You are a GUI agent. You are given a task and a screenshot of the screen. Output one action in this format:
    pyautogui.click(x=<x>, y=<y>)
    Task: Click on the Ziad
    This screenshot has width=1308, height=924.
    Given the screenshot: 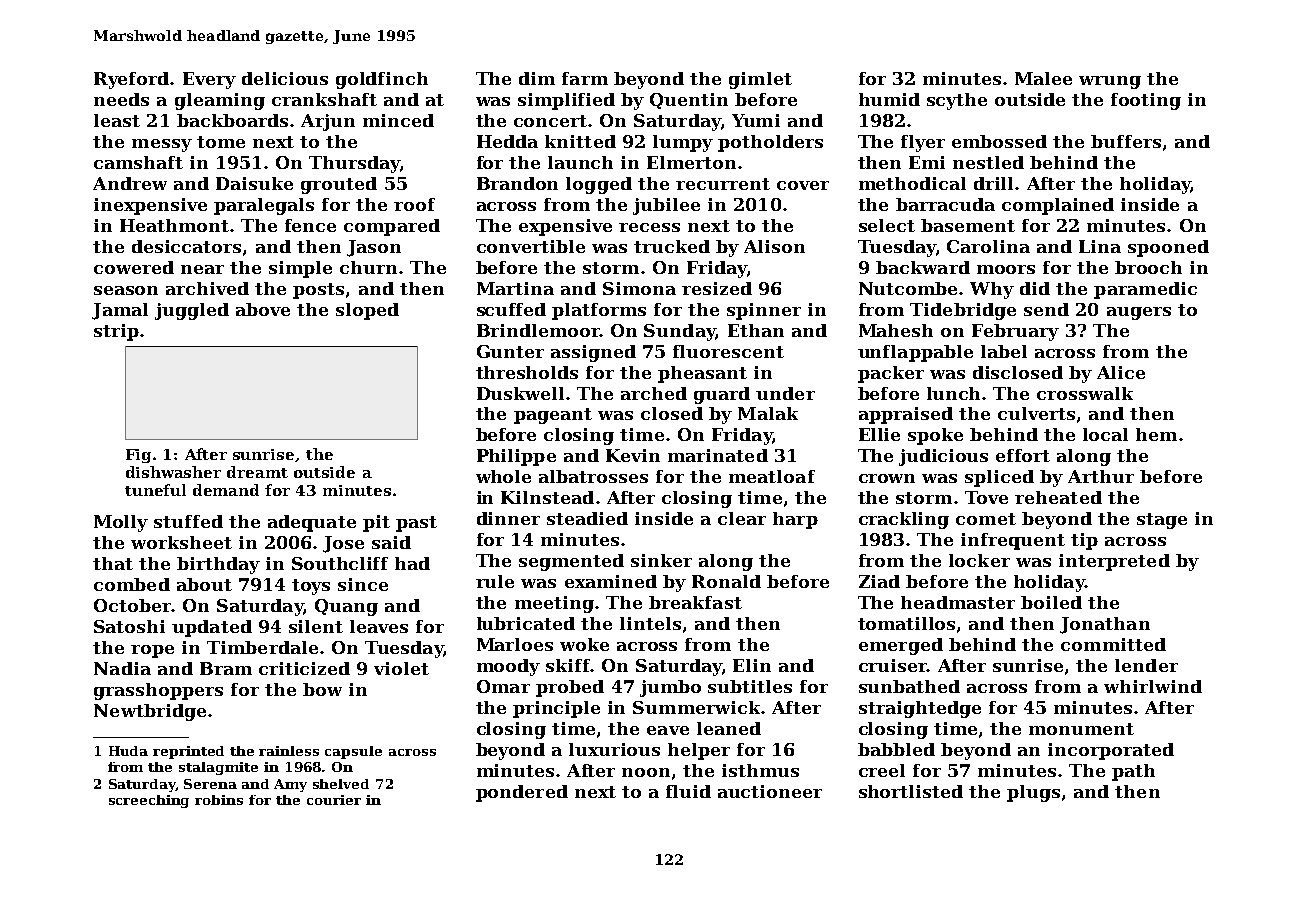 What is the action you would take?
    pyautogui.click(x=879, y=581)
